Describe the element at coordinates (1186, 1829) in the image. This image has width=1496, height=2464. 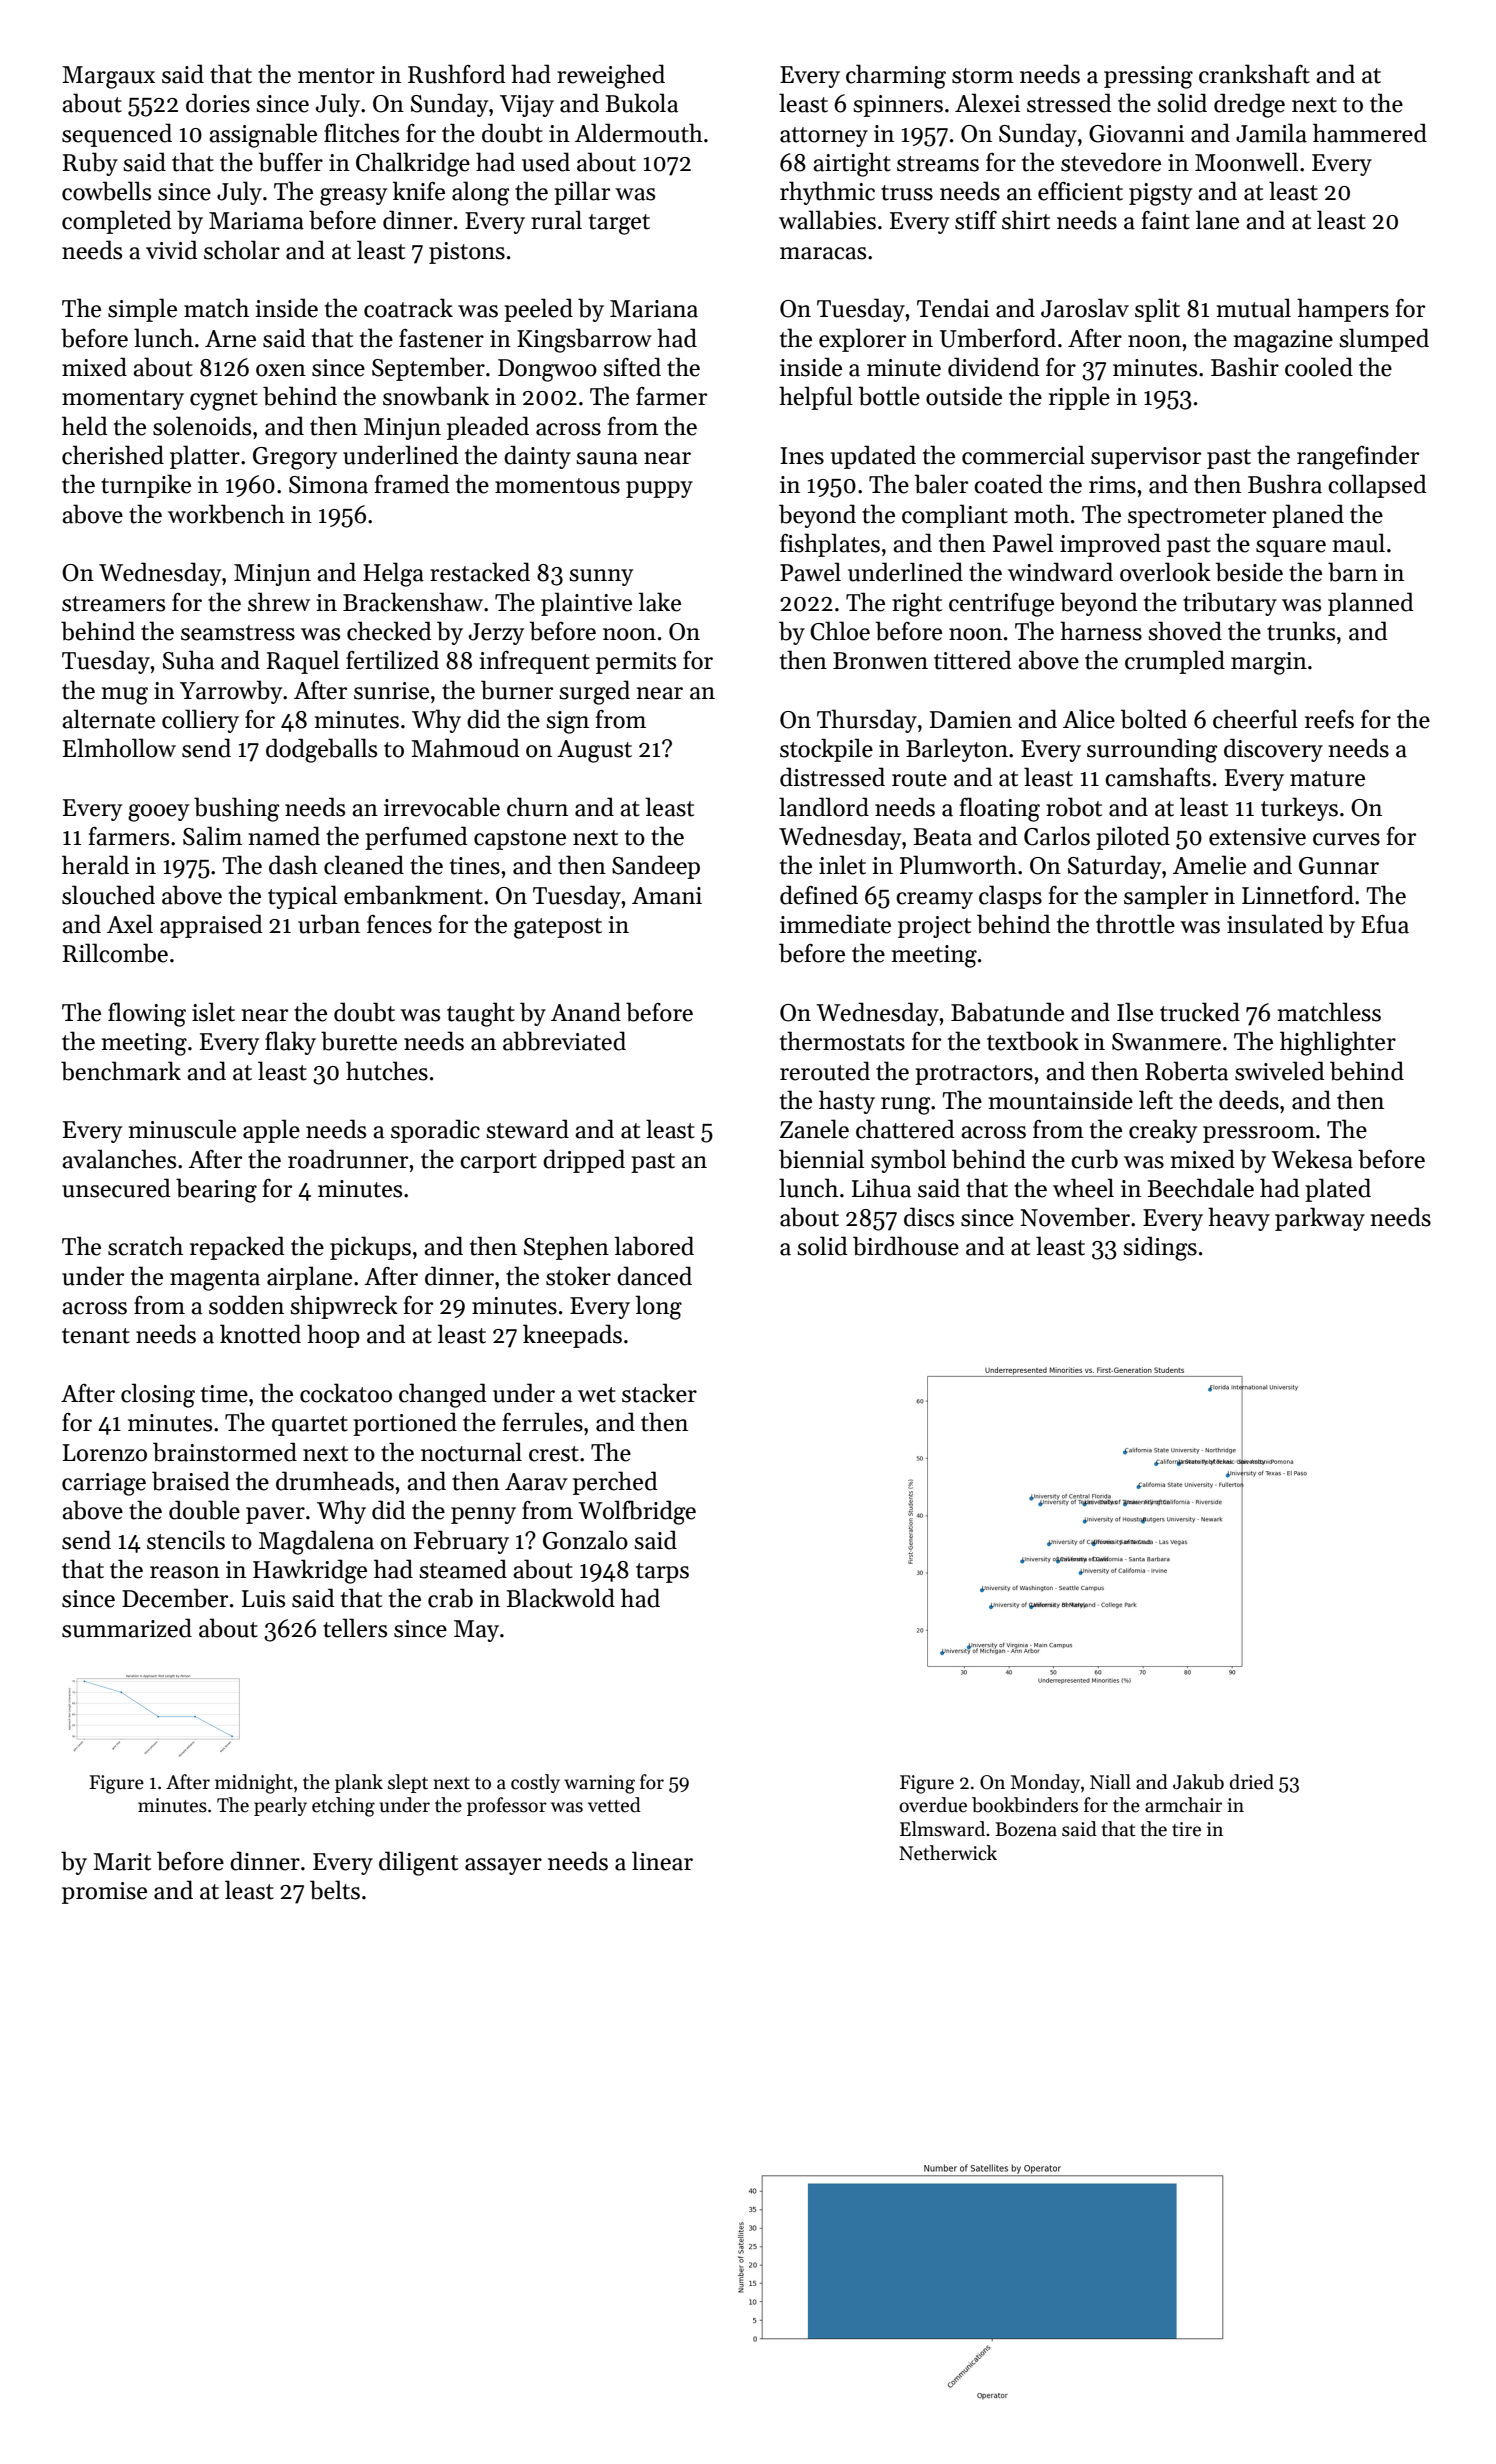
I see `tire` at that location.
